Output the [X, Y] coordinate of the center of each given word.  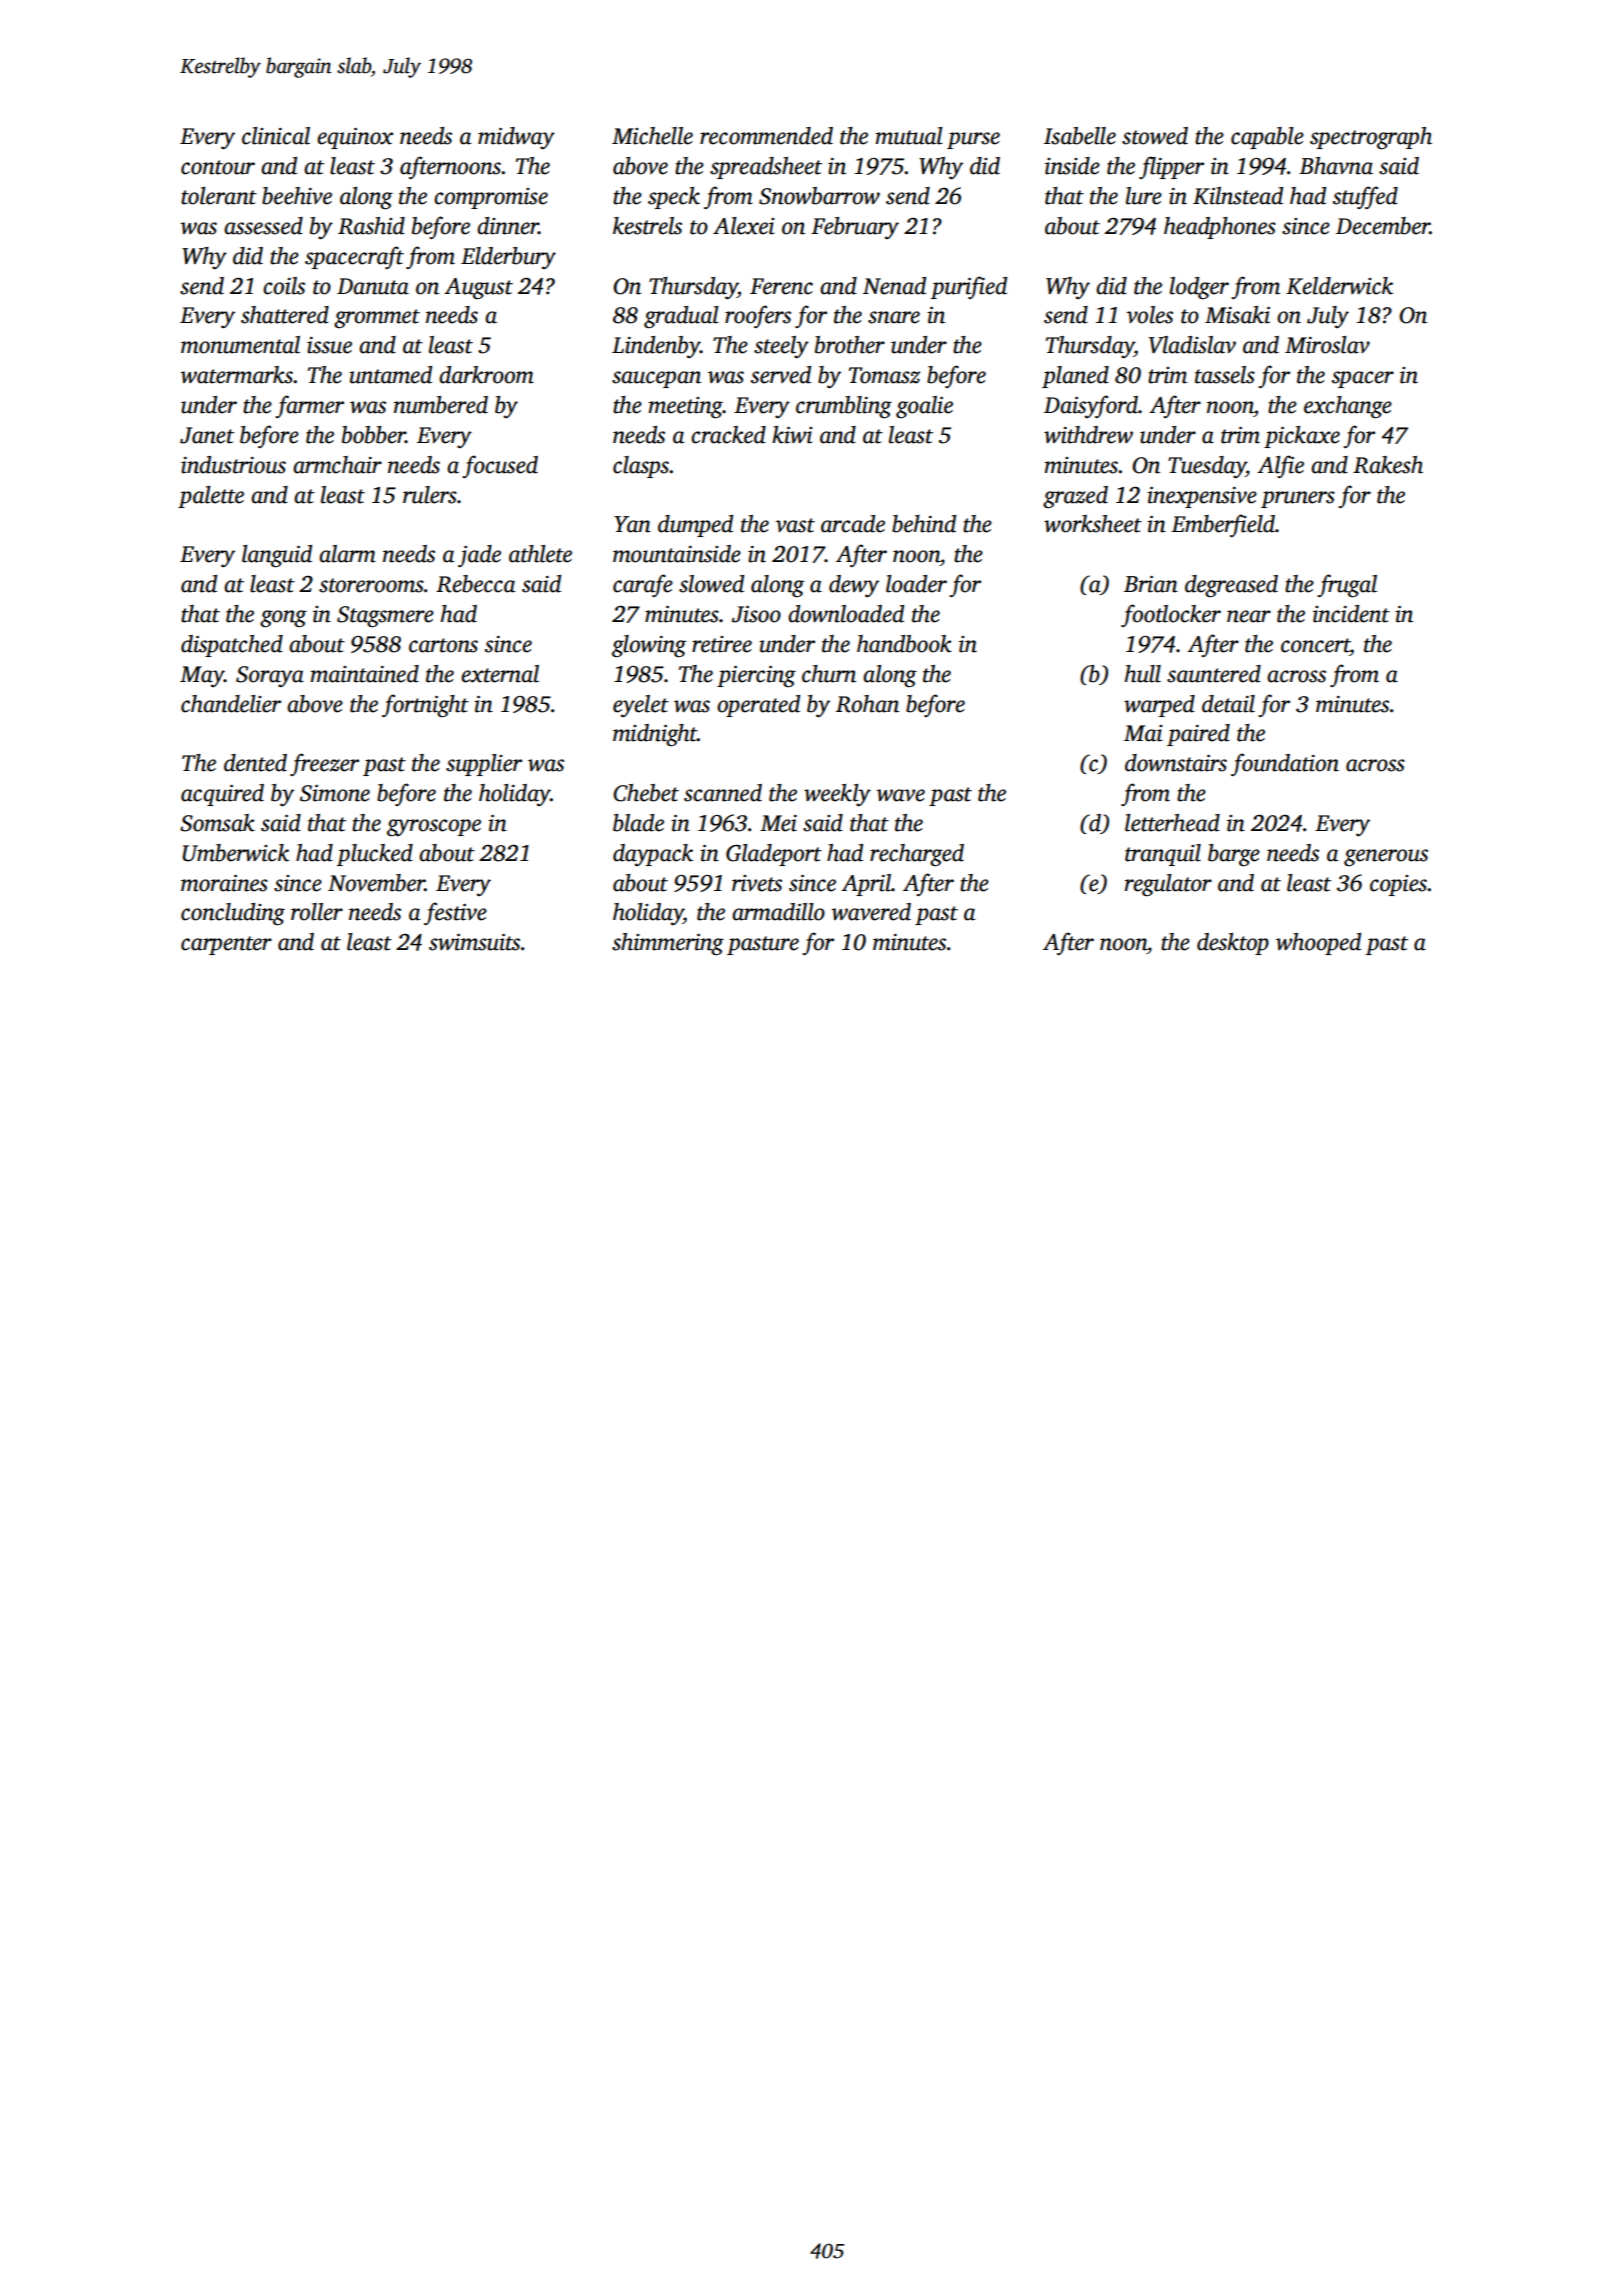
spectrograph [1371, 138]
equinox [355, 138]
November [376, 883]
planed [1075, 377]
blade [638, 823]
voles [1149, 315]
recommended [766, 136]
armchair [337, 465]
